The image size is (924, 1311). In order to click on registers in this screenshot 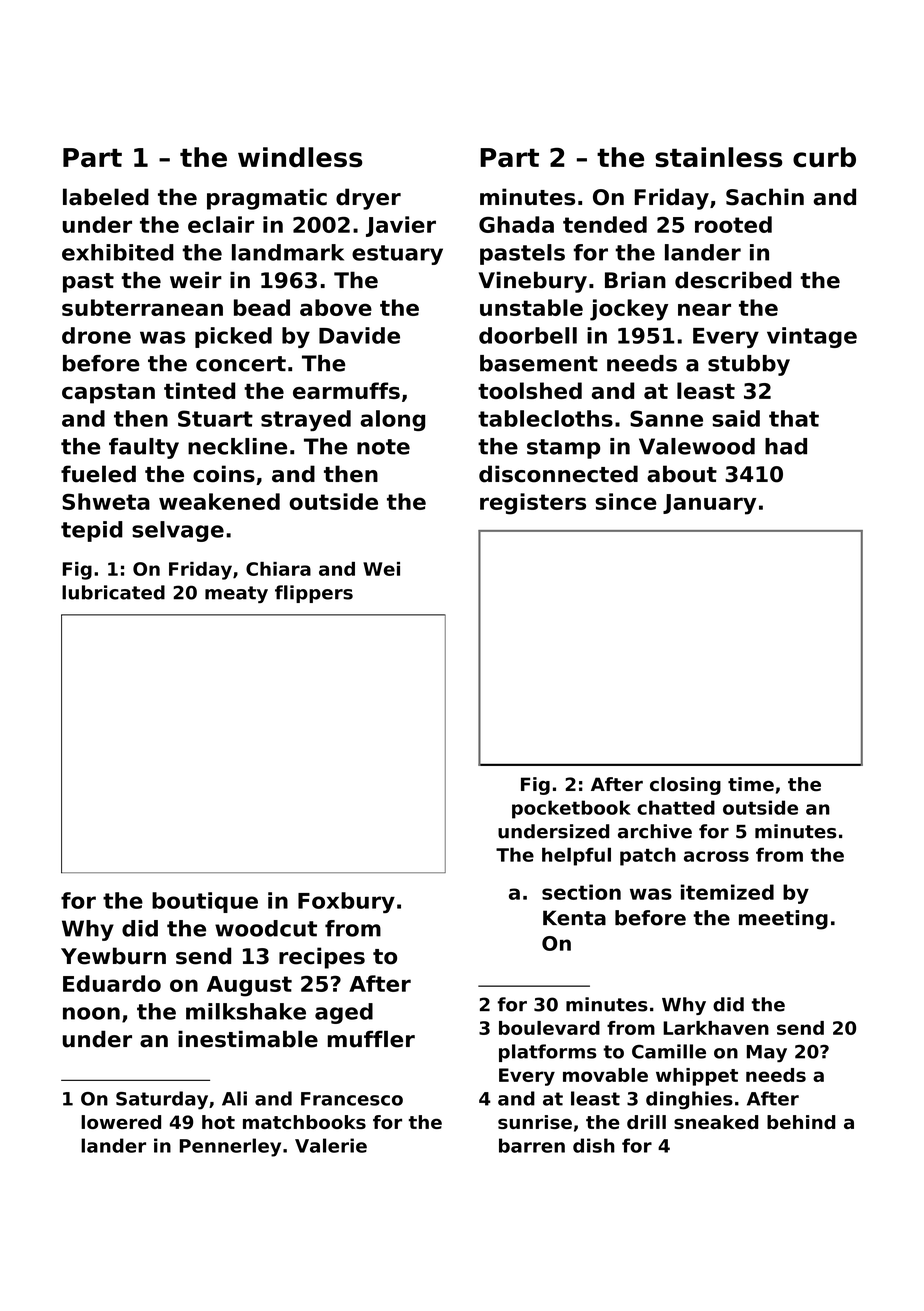, I will do `click(533, 504)`.
